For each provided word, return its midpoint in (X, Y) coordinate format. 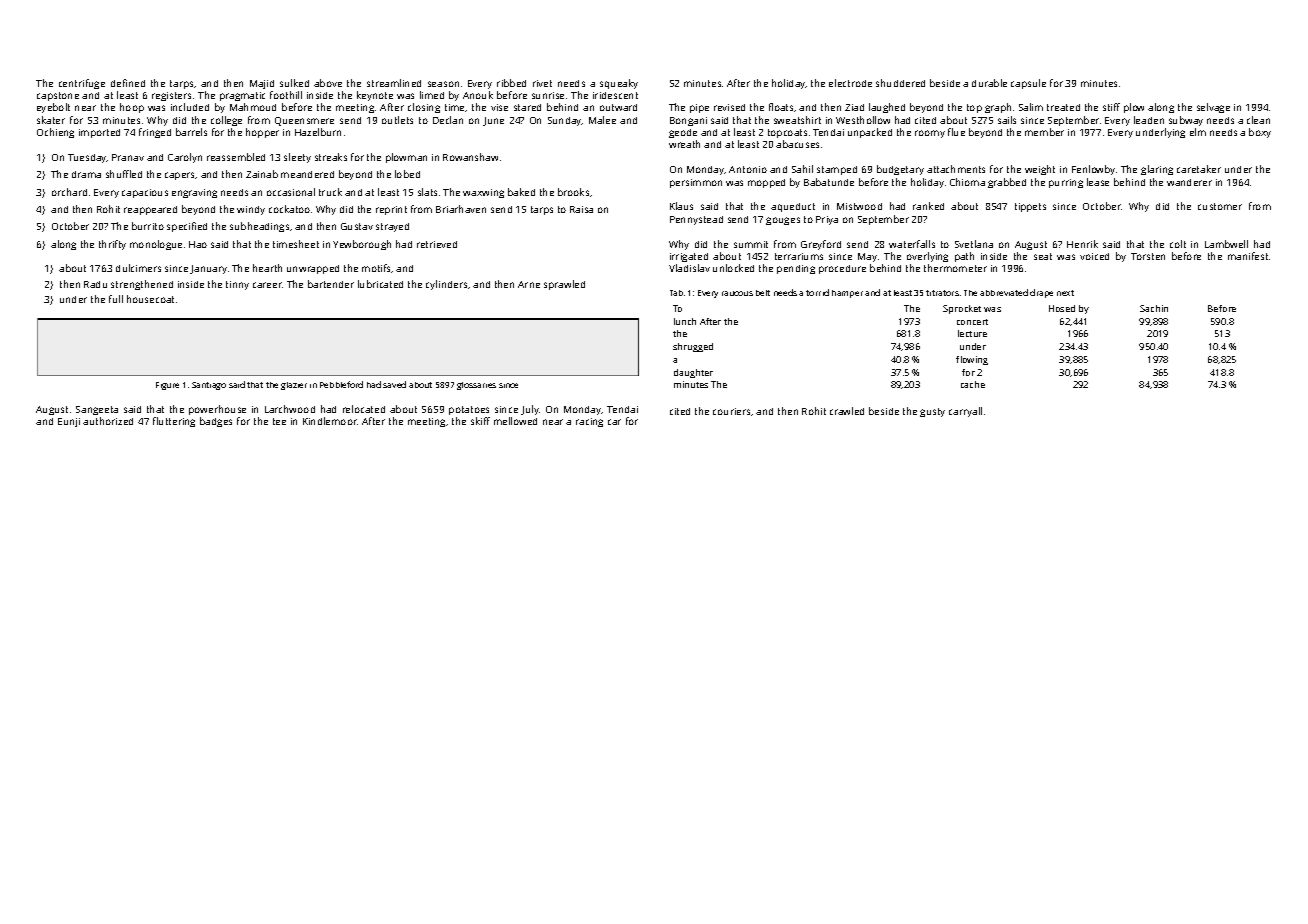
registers (171, 96)
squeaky (619, 84)
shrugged (693, 347)
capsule (1028, 84)
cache (973, 384)
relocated (364, 409)
